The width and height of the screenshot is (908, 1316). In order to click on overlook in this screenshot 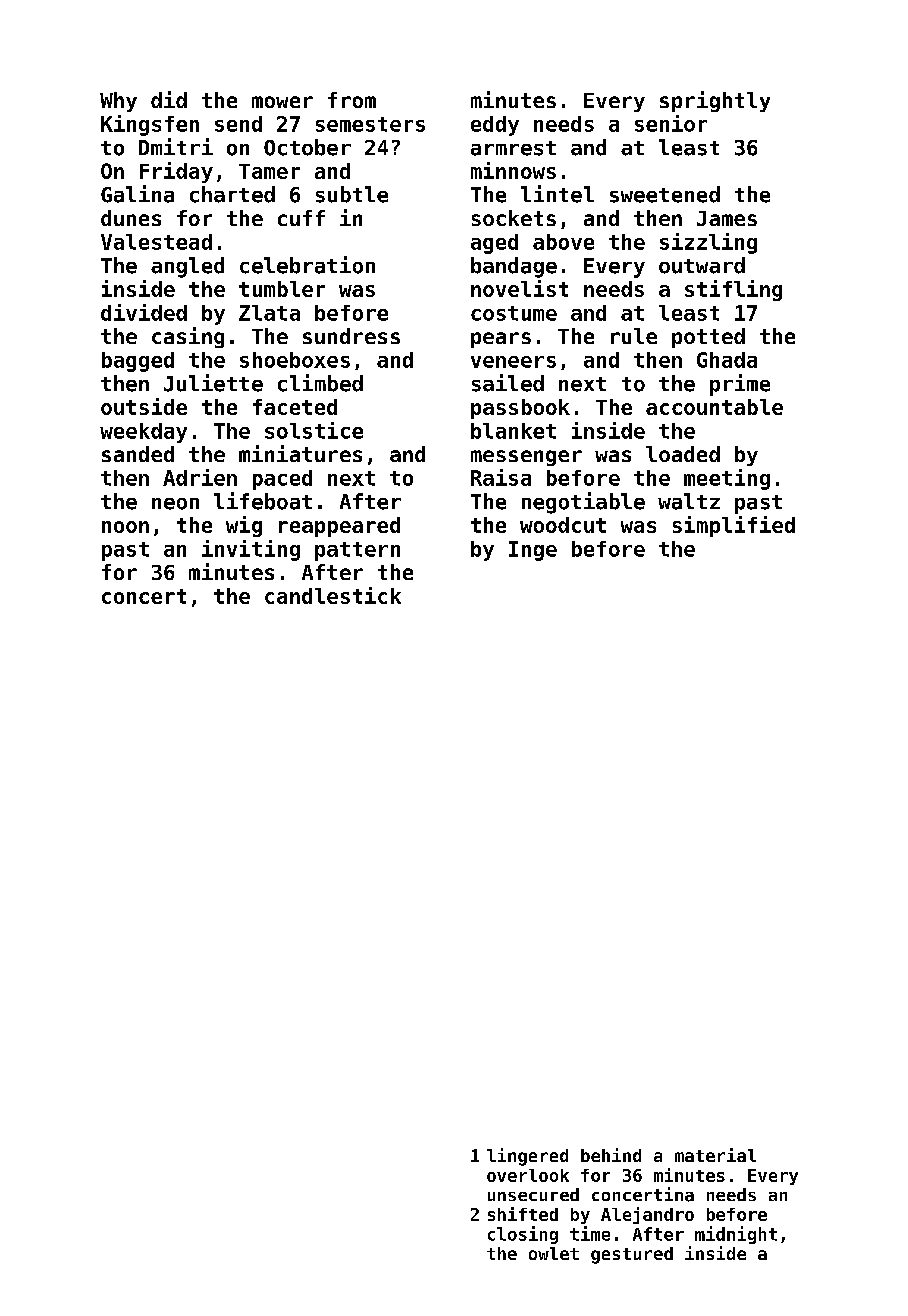, I will do `click(528, 1175)`.
